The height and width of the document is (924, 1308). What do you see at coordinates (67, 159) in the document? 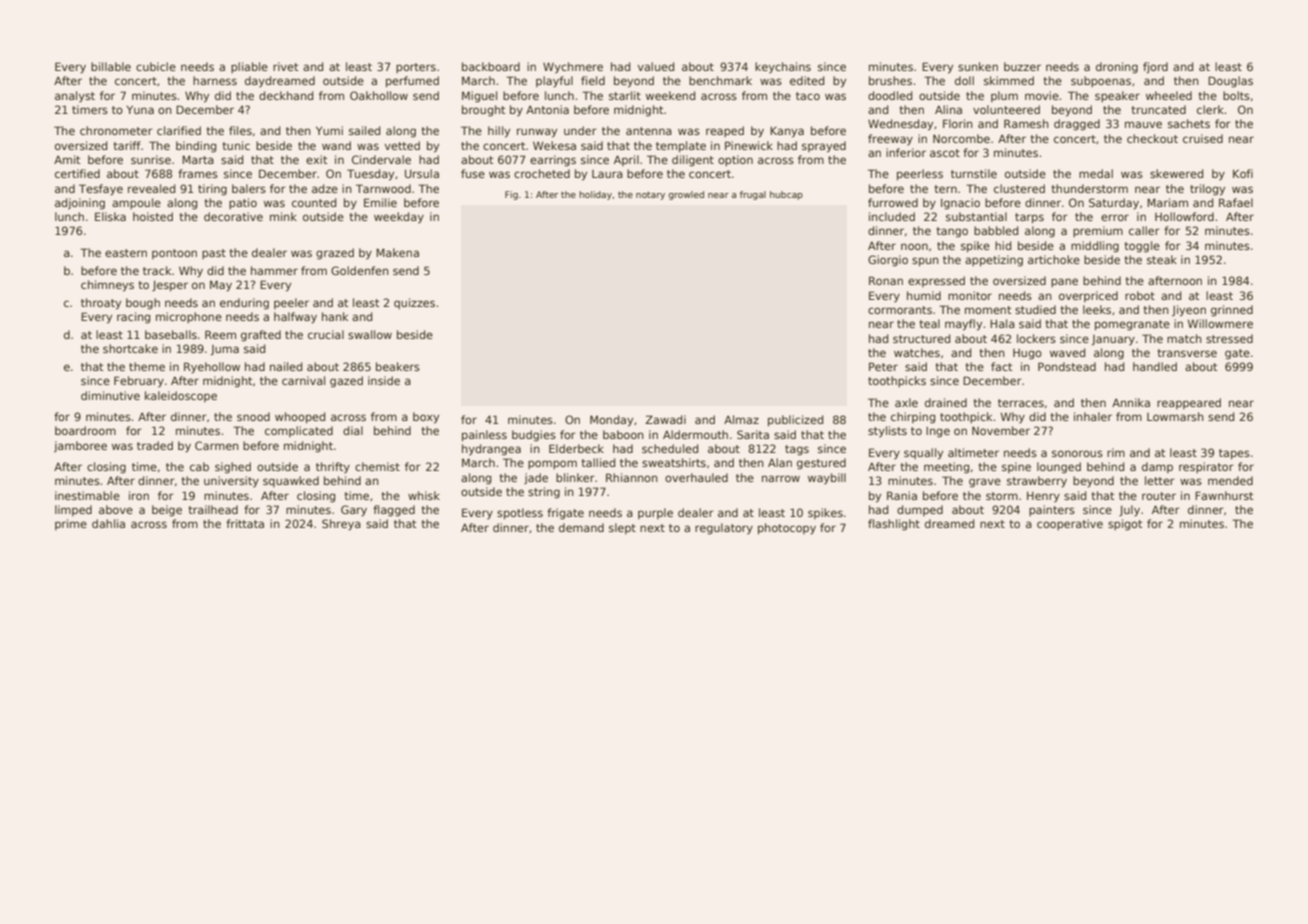
I see `Amit` at bounding box center [67, 159].
